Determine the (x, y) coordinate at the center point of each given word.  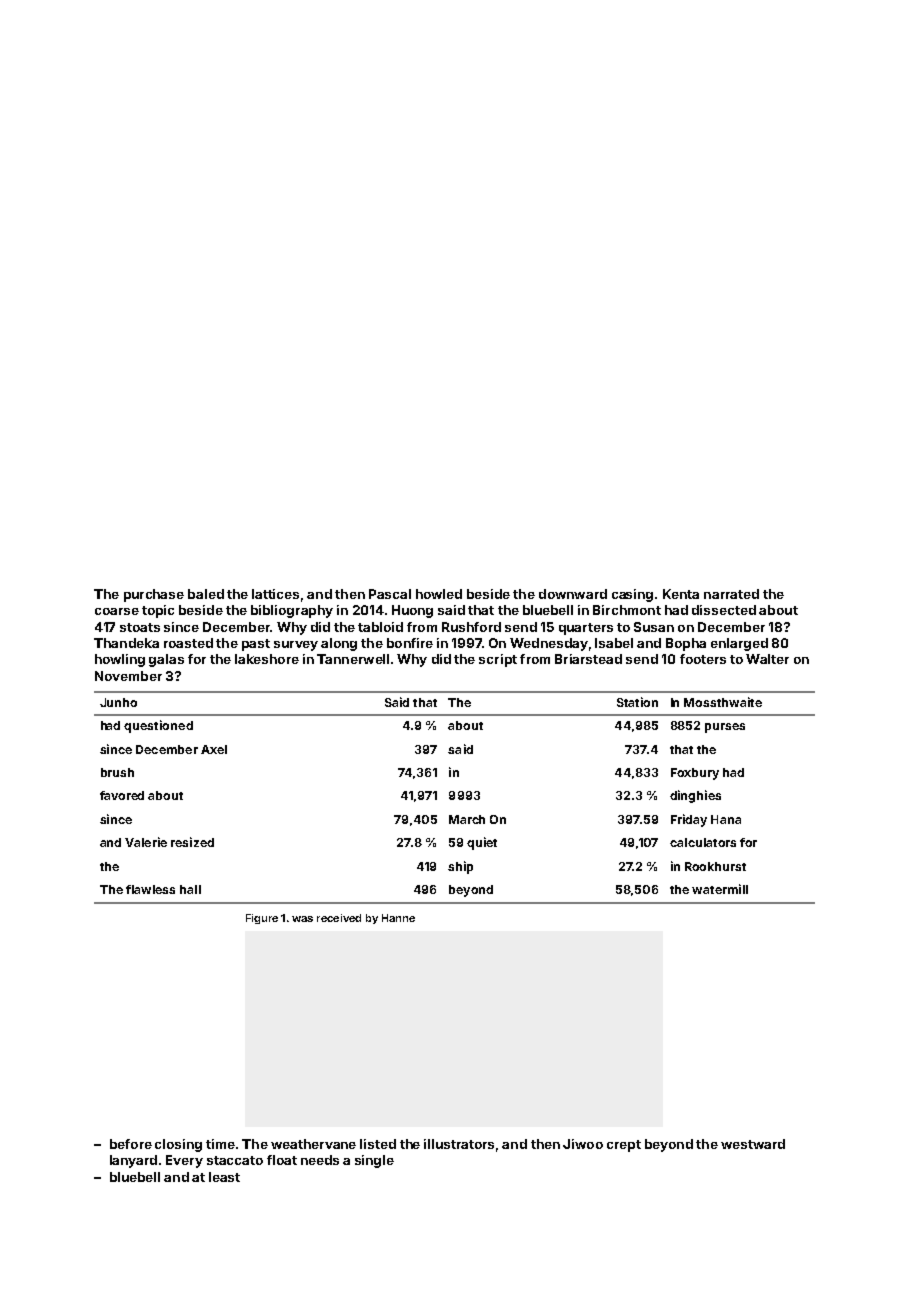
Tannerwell (353, 659)
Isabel (614, 643)
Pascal (390, 594)
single (374, 1161)
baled (206, 594)
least (224, 1177)
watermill (720, 889)
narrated (731, 594)
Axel (214, 749)
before (131, 1144)
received (339, 918)
